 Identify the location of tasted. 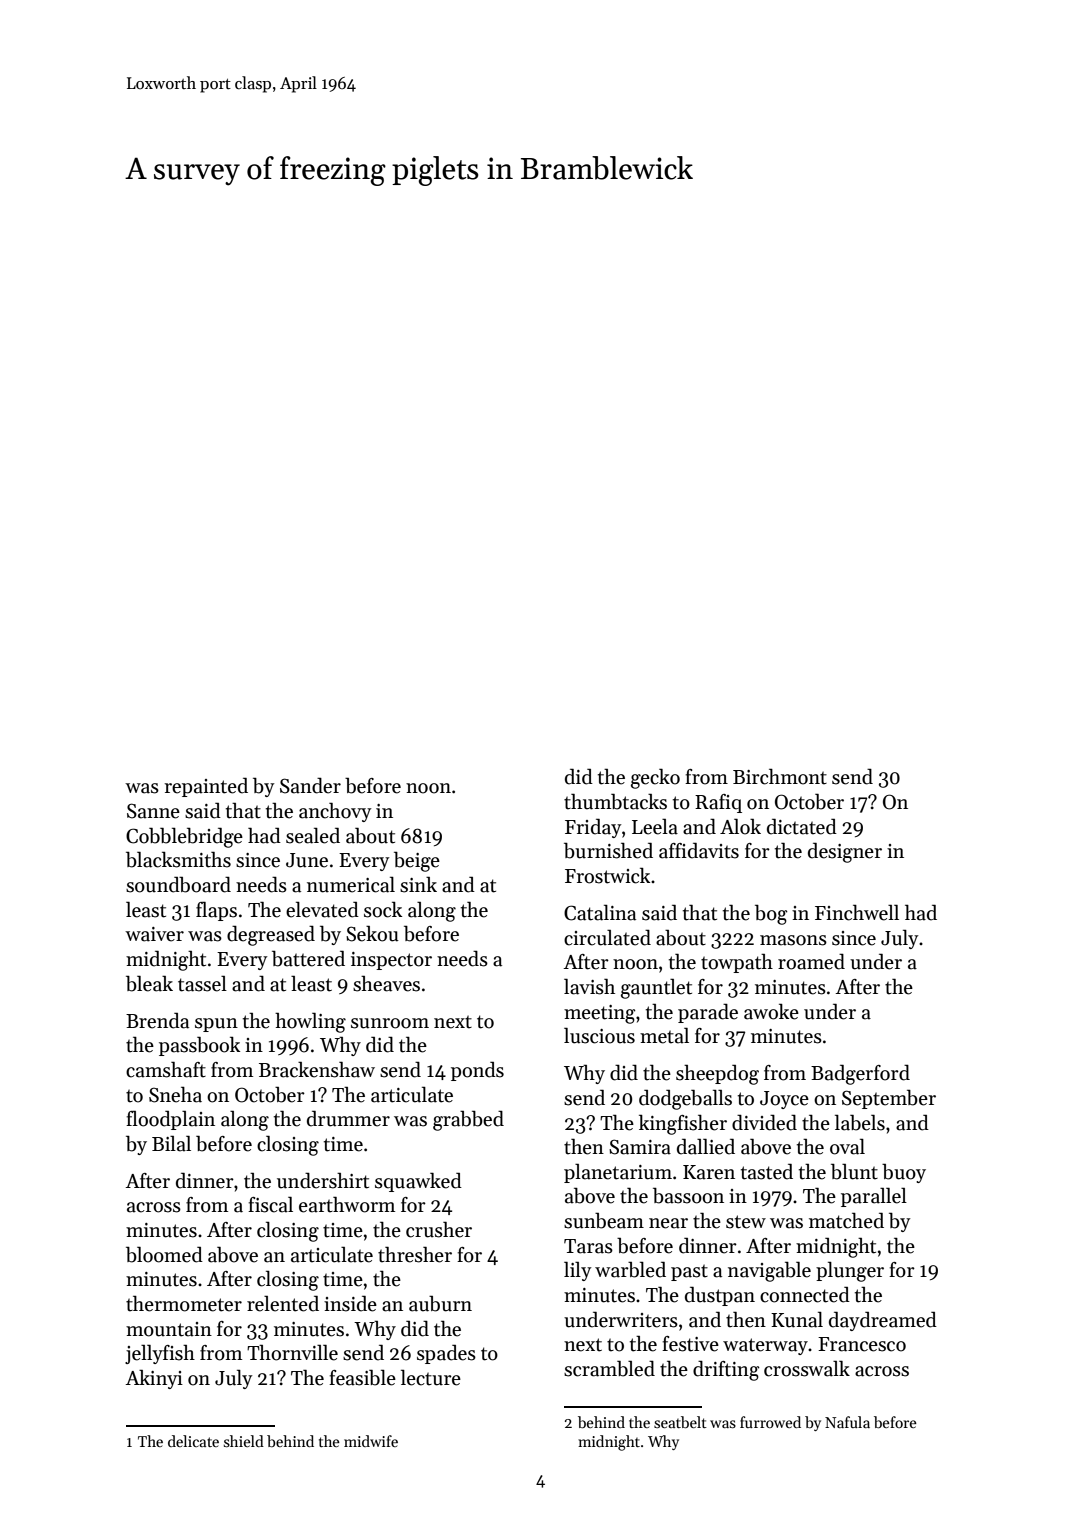
(767, 1171).
